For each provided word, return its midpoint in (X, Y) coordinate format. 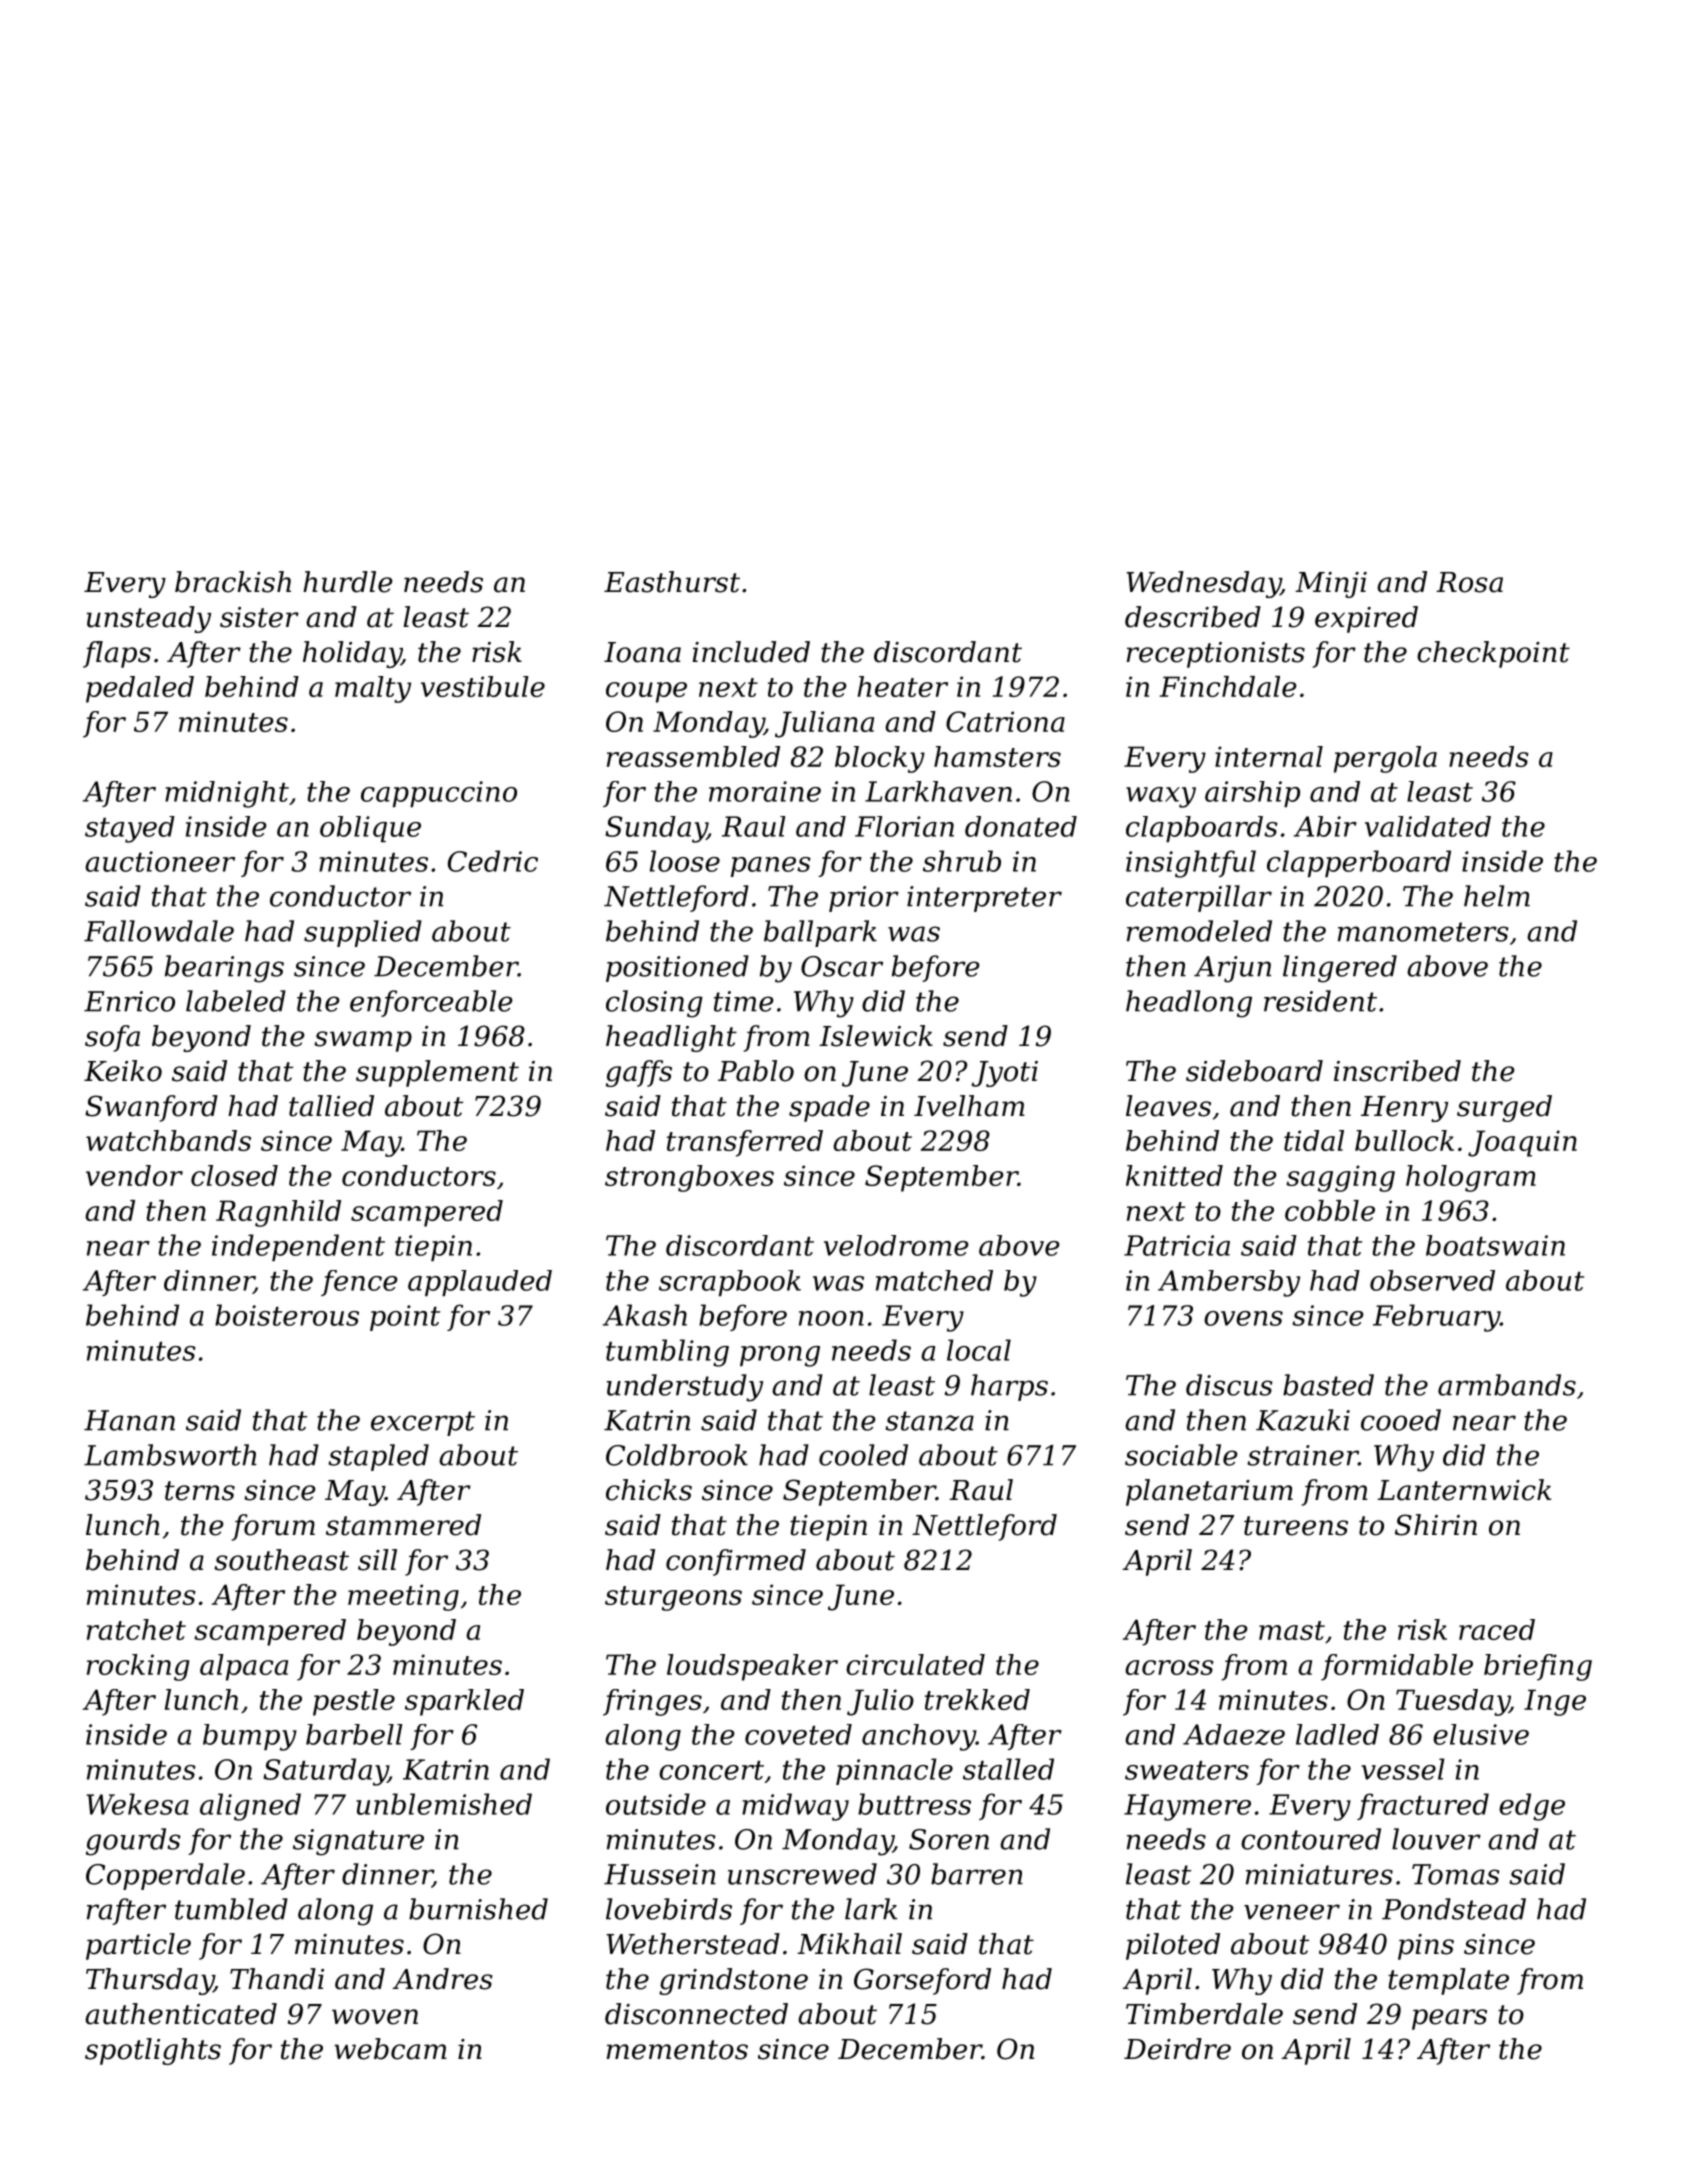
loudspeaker (752, 1667)
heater (902, 686)
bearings (224, 969)
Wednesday (1203, 584)
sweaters (1187, 1770)
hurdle (347, 582)
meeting (403, 1597)
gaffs (639, 1073)
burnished (478, 1909)
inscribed (1397, 1071)
